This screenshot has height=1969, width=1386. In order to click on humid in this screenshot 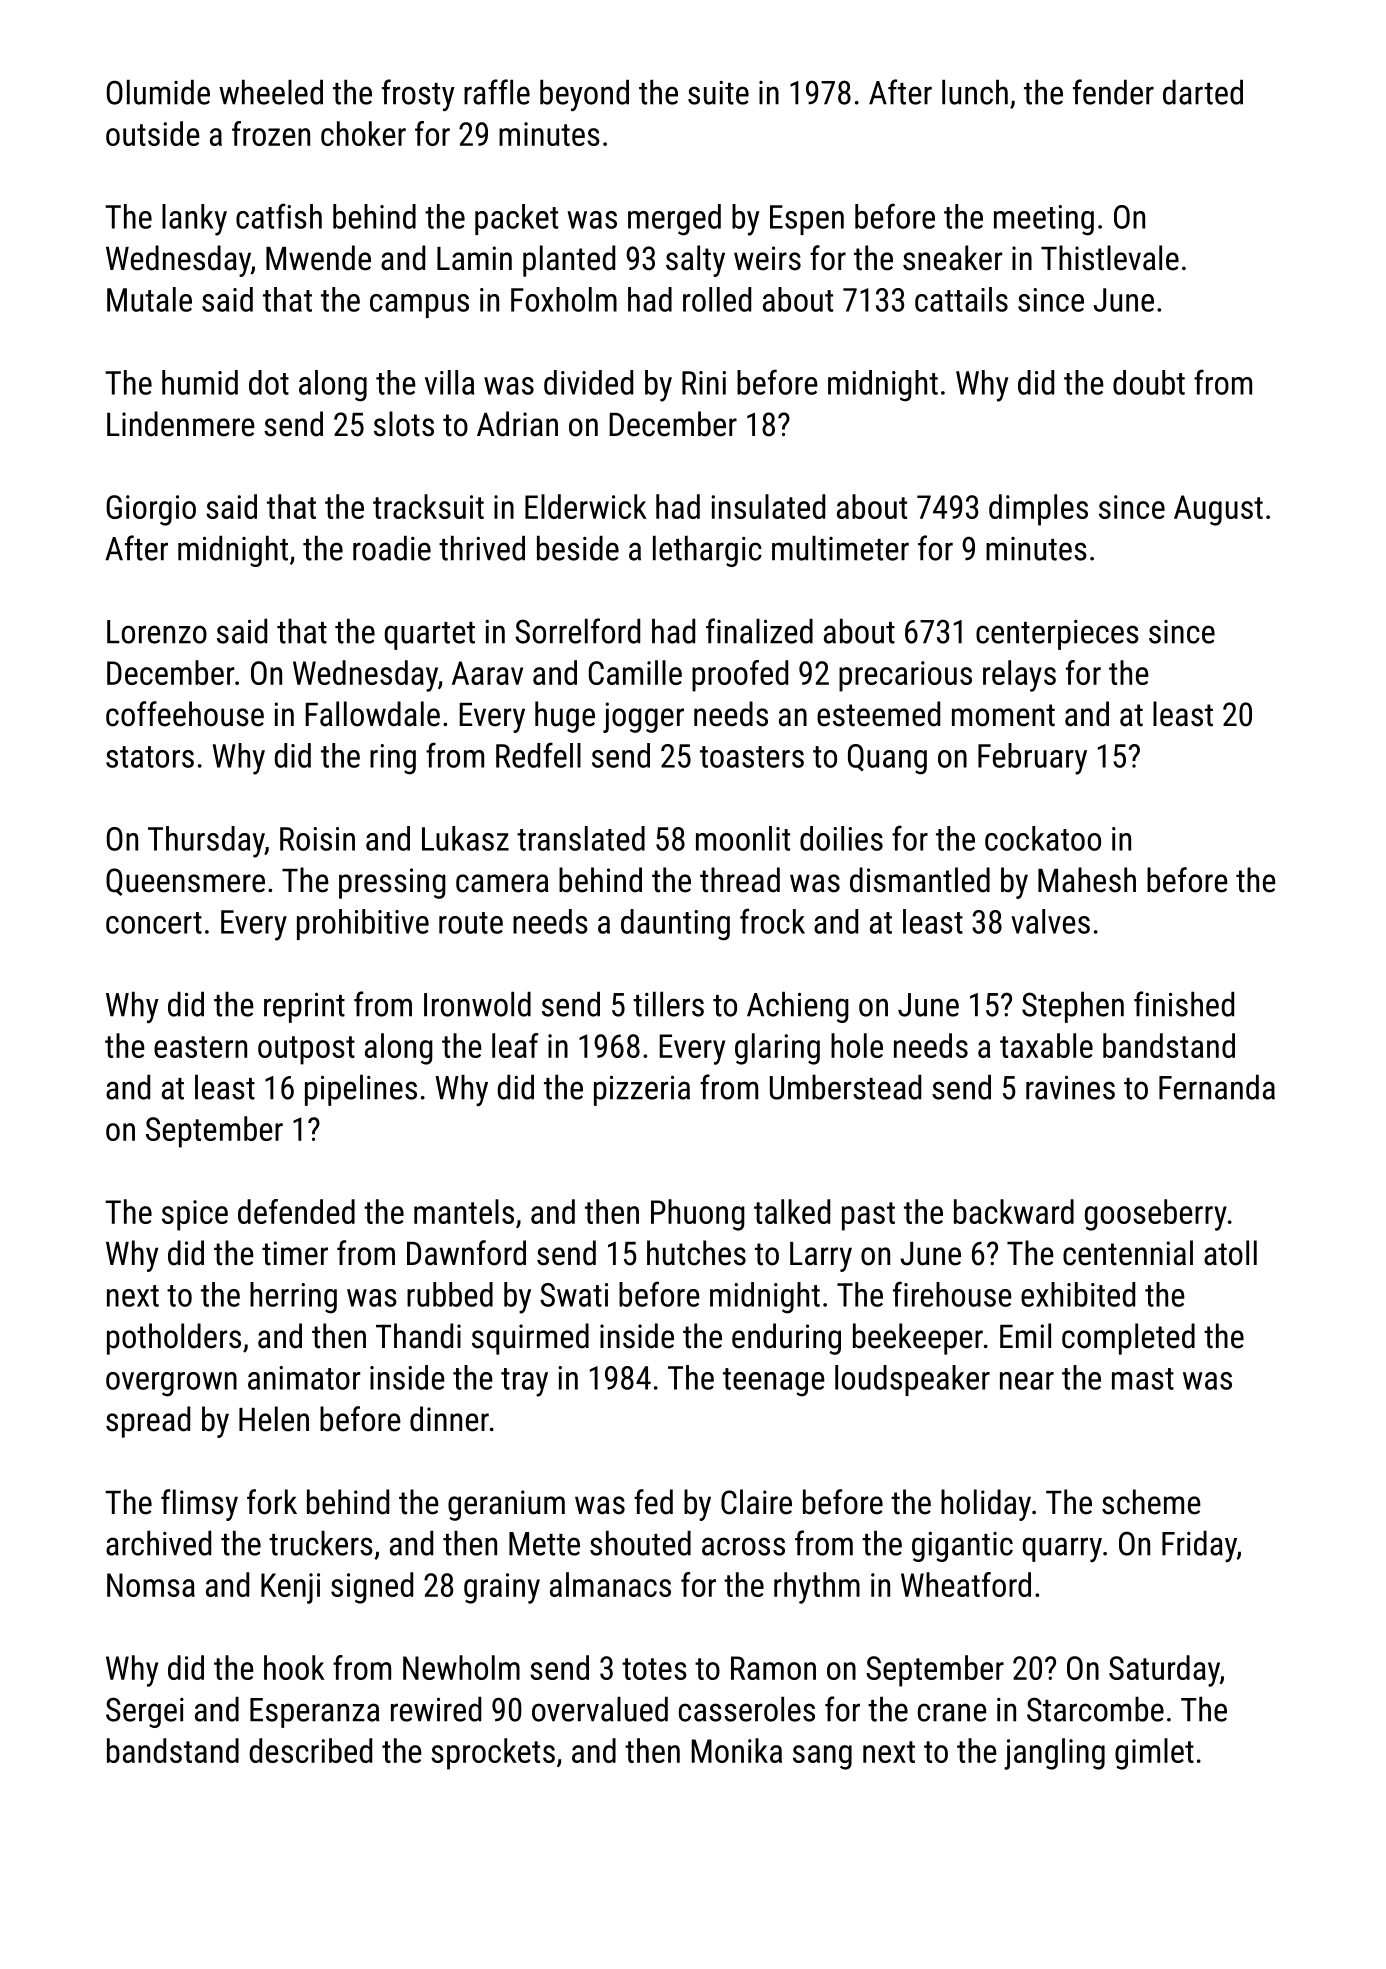, I will do `click(200, 382)`.
